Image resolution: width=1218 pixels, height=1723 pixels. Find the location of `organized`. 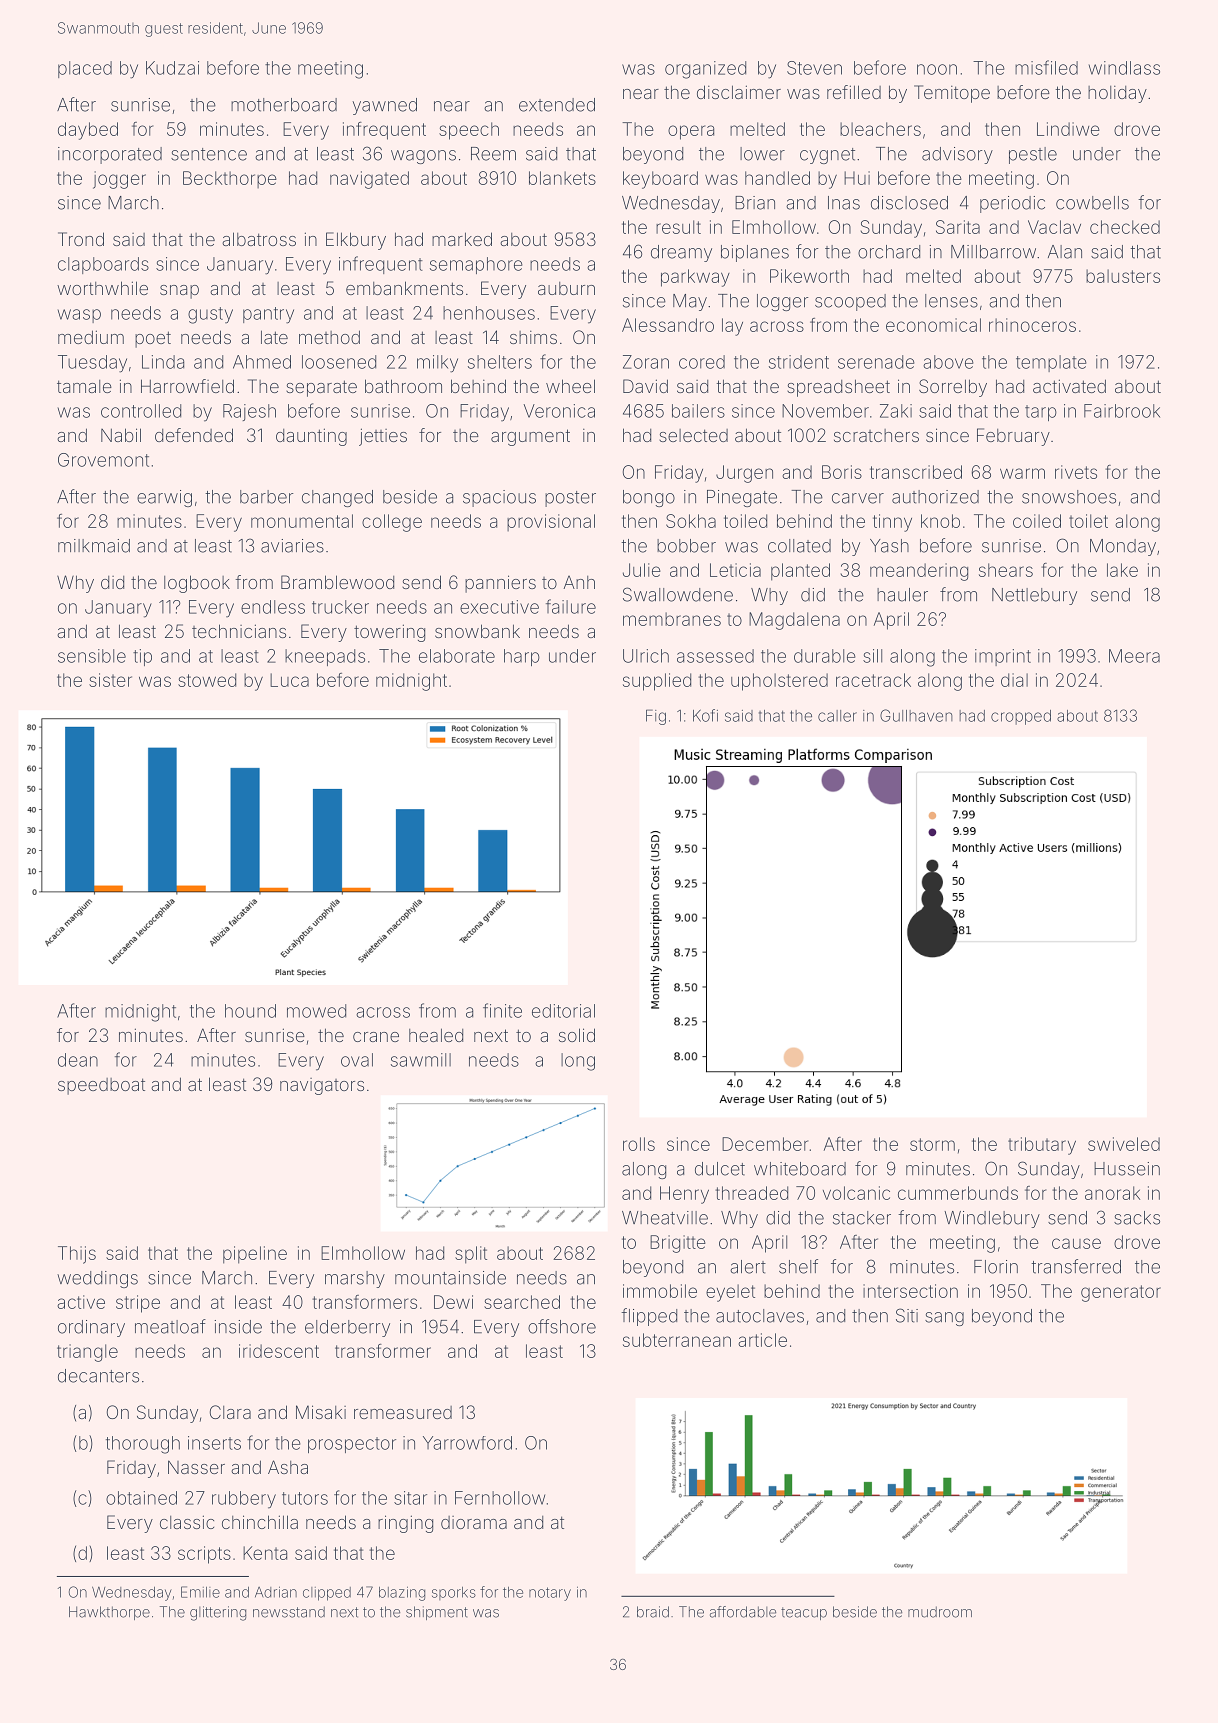

organized is located at coordinates (705, 70).
